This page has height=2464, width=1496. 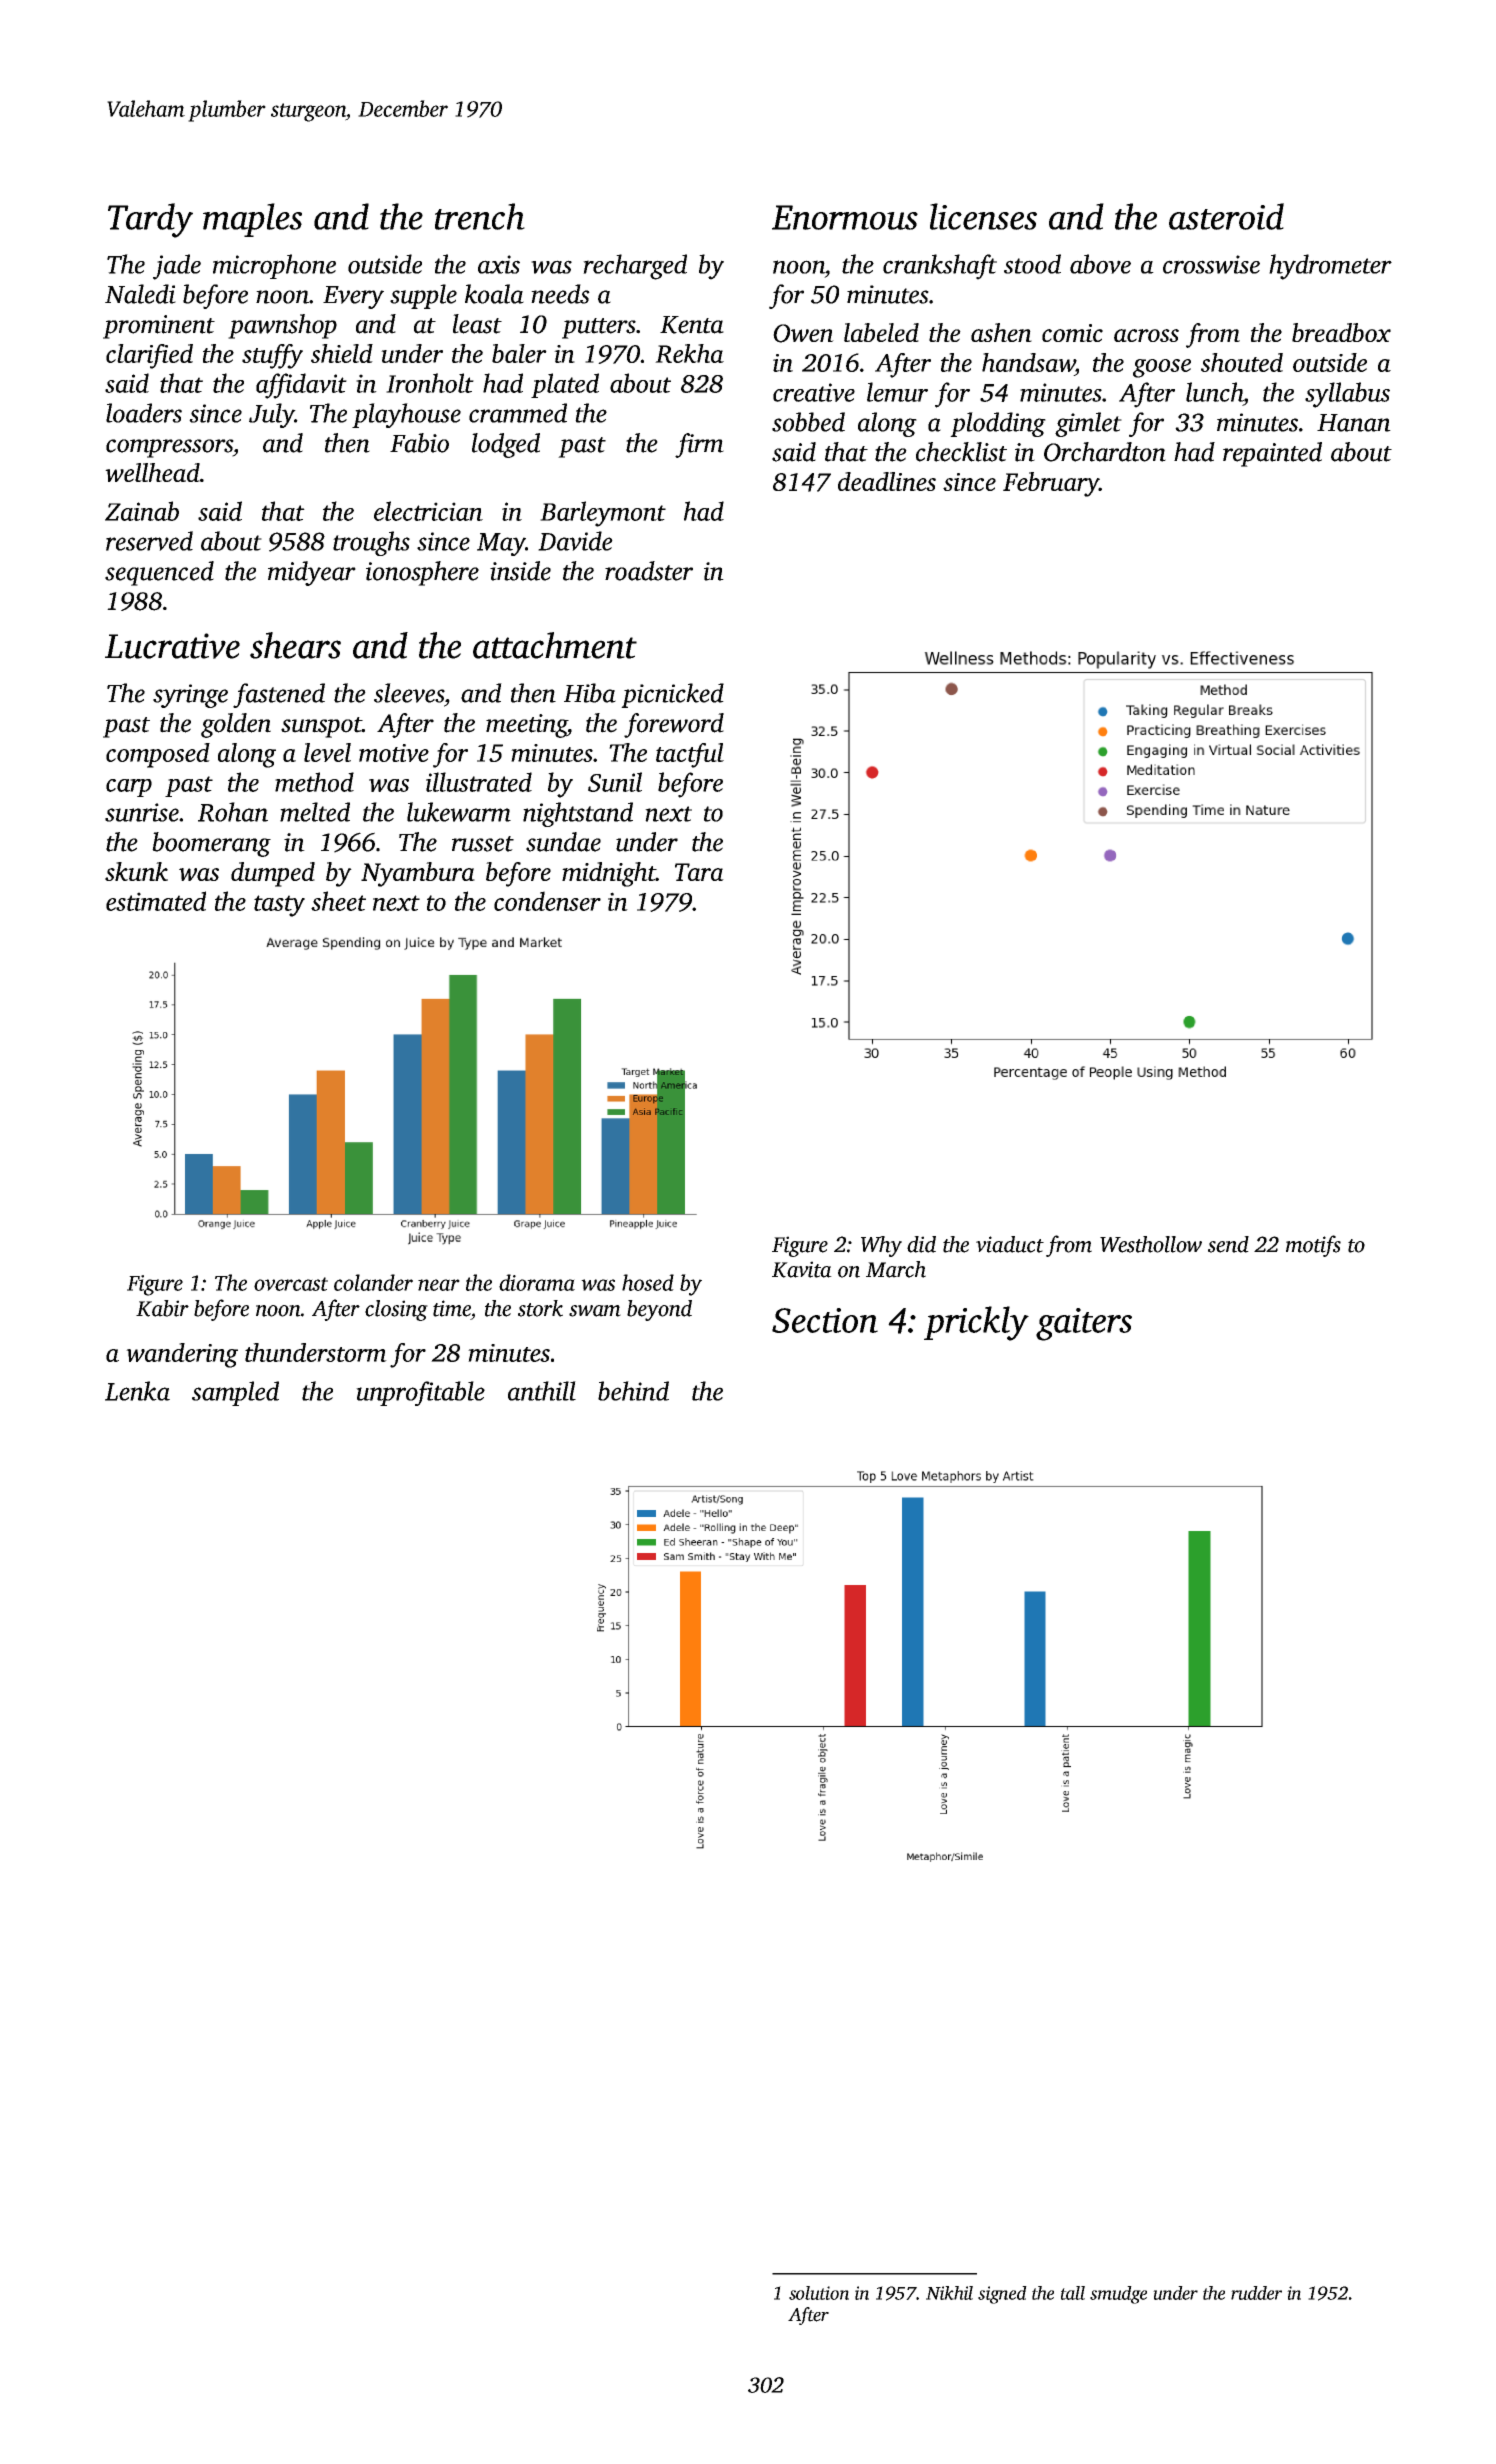 I want to click on Orchardton, so click(x=1105, y=452).
